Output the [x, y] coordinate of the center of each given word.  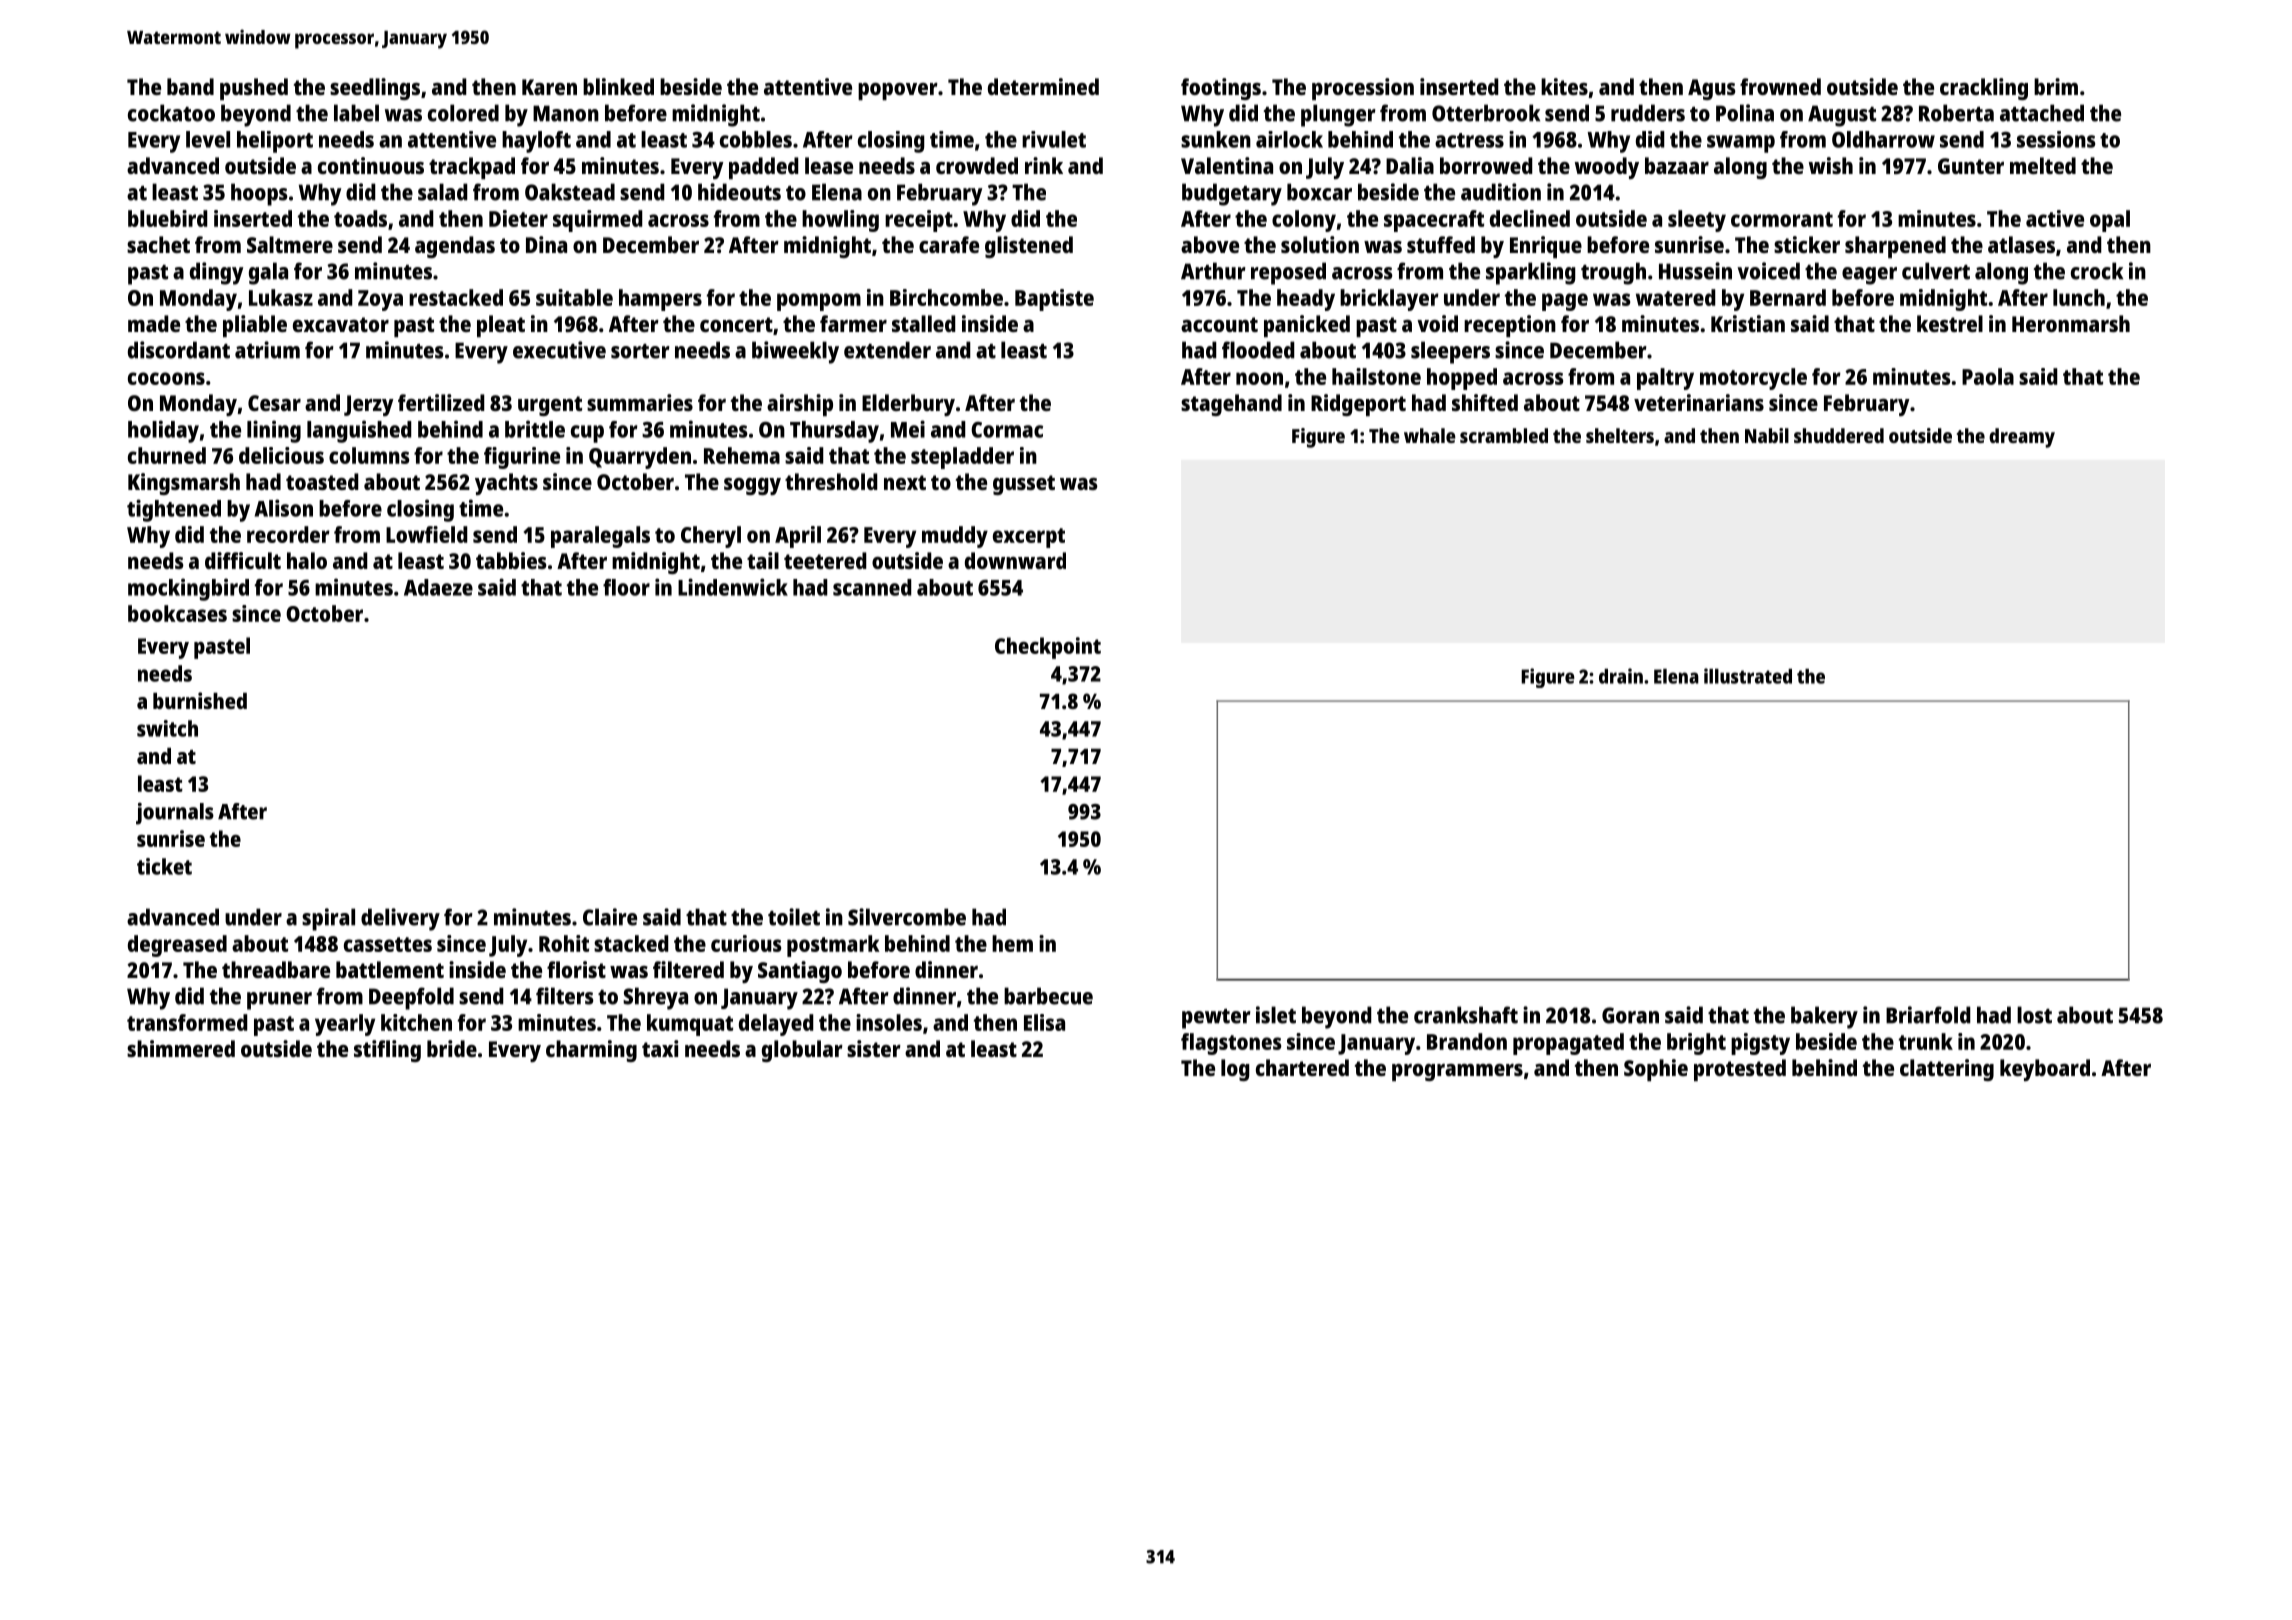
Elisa [1044, 1022]
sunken [1216, 139]
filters [565, 996]
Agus [1712, 89]
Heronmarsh [2071, 323]
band [190, 86]
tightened [174, 510]
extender [887, 350]
